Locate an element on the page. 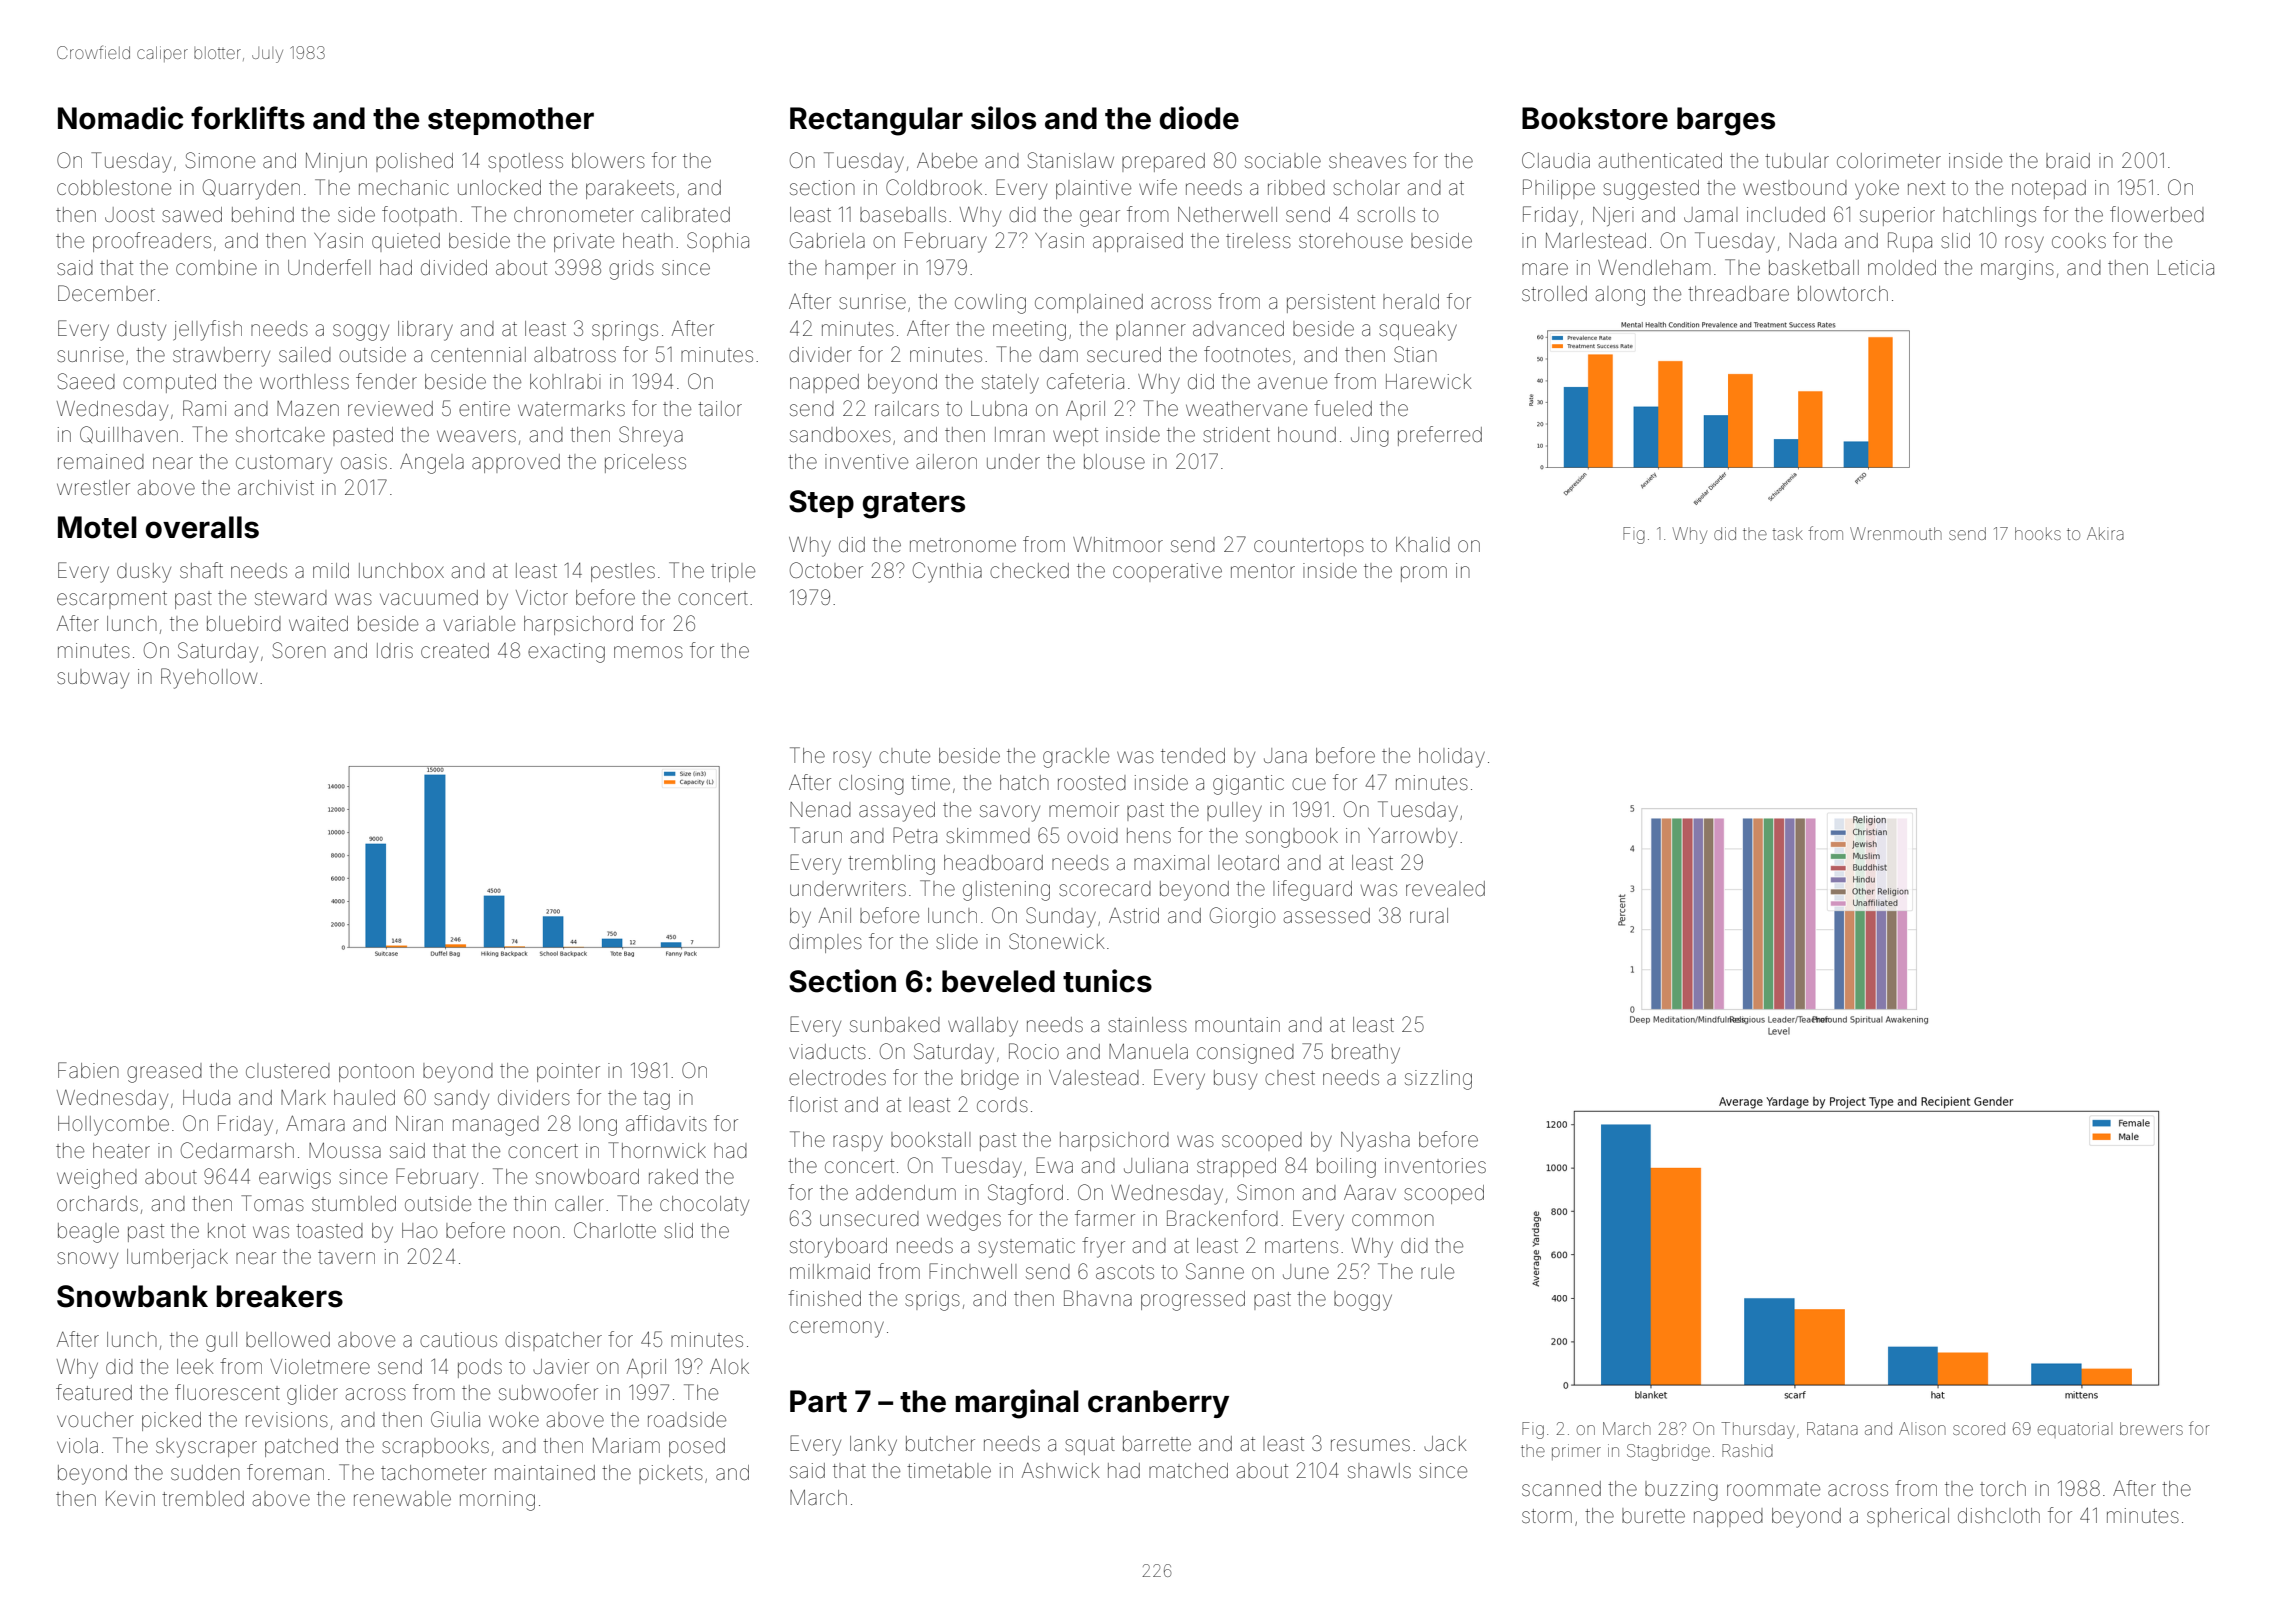 The height and width of the page is (1614, 2282). viola is located at coordinates (77, 1445).
